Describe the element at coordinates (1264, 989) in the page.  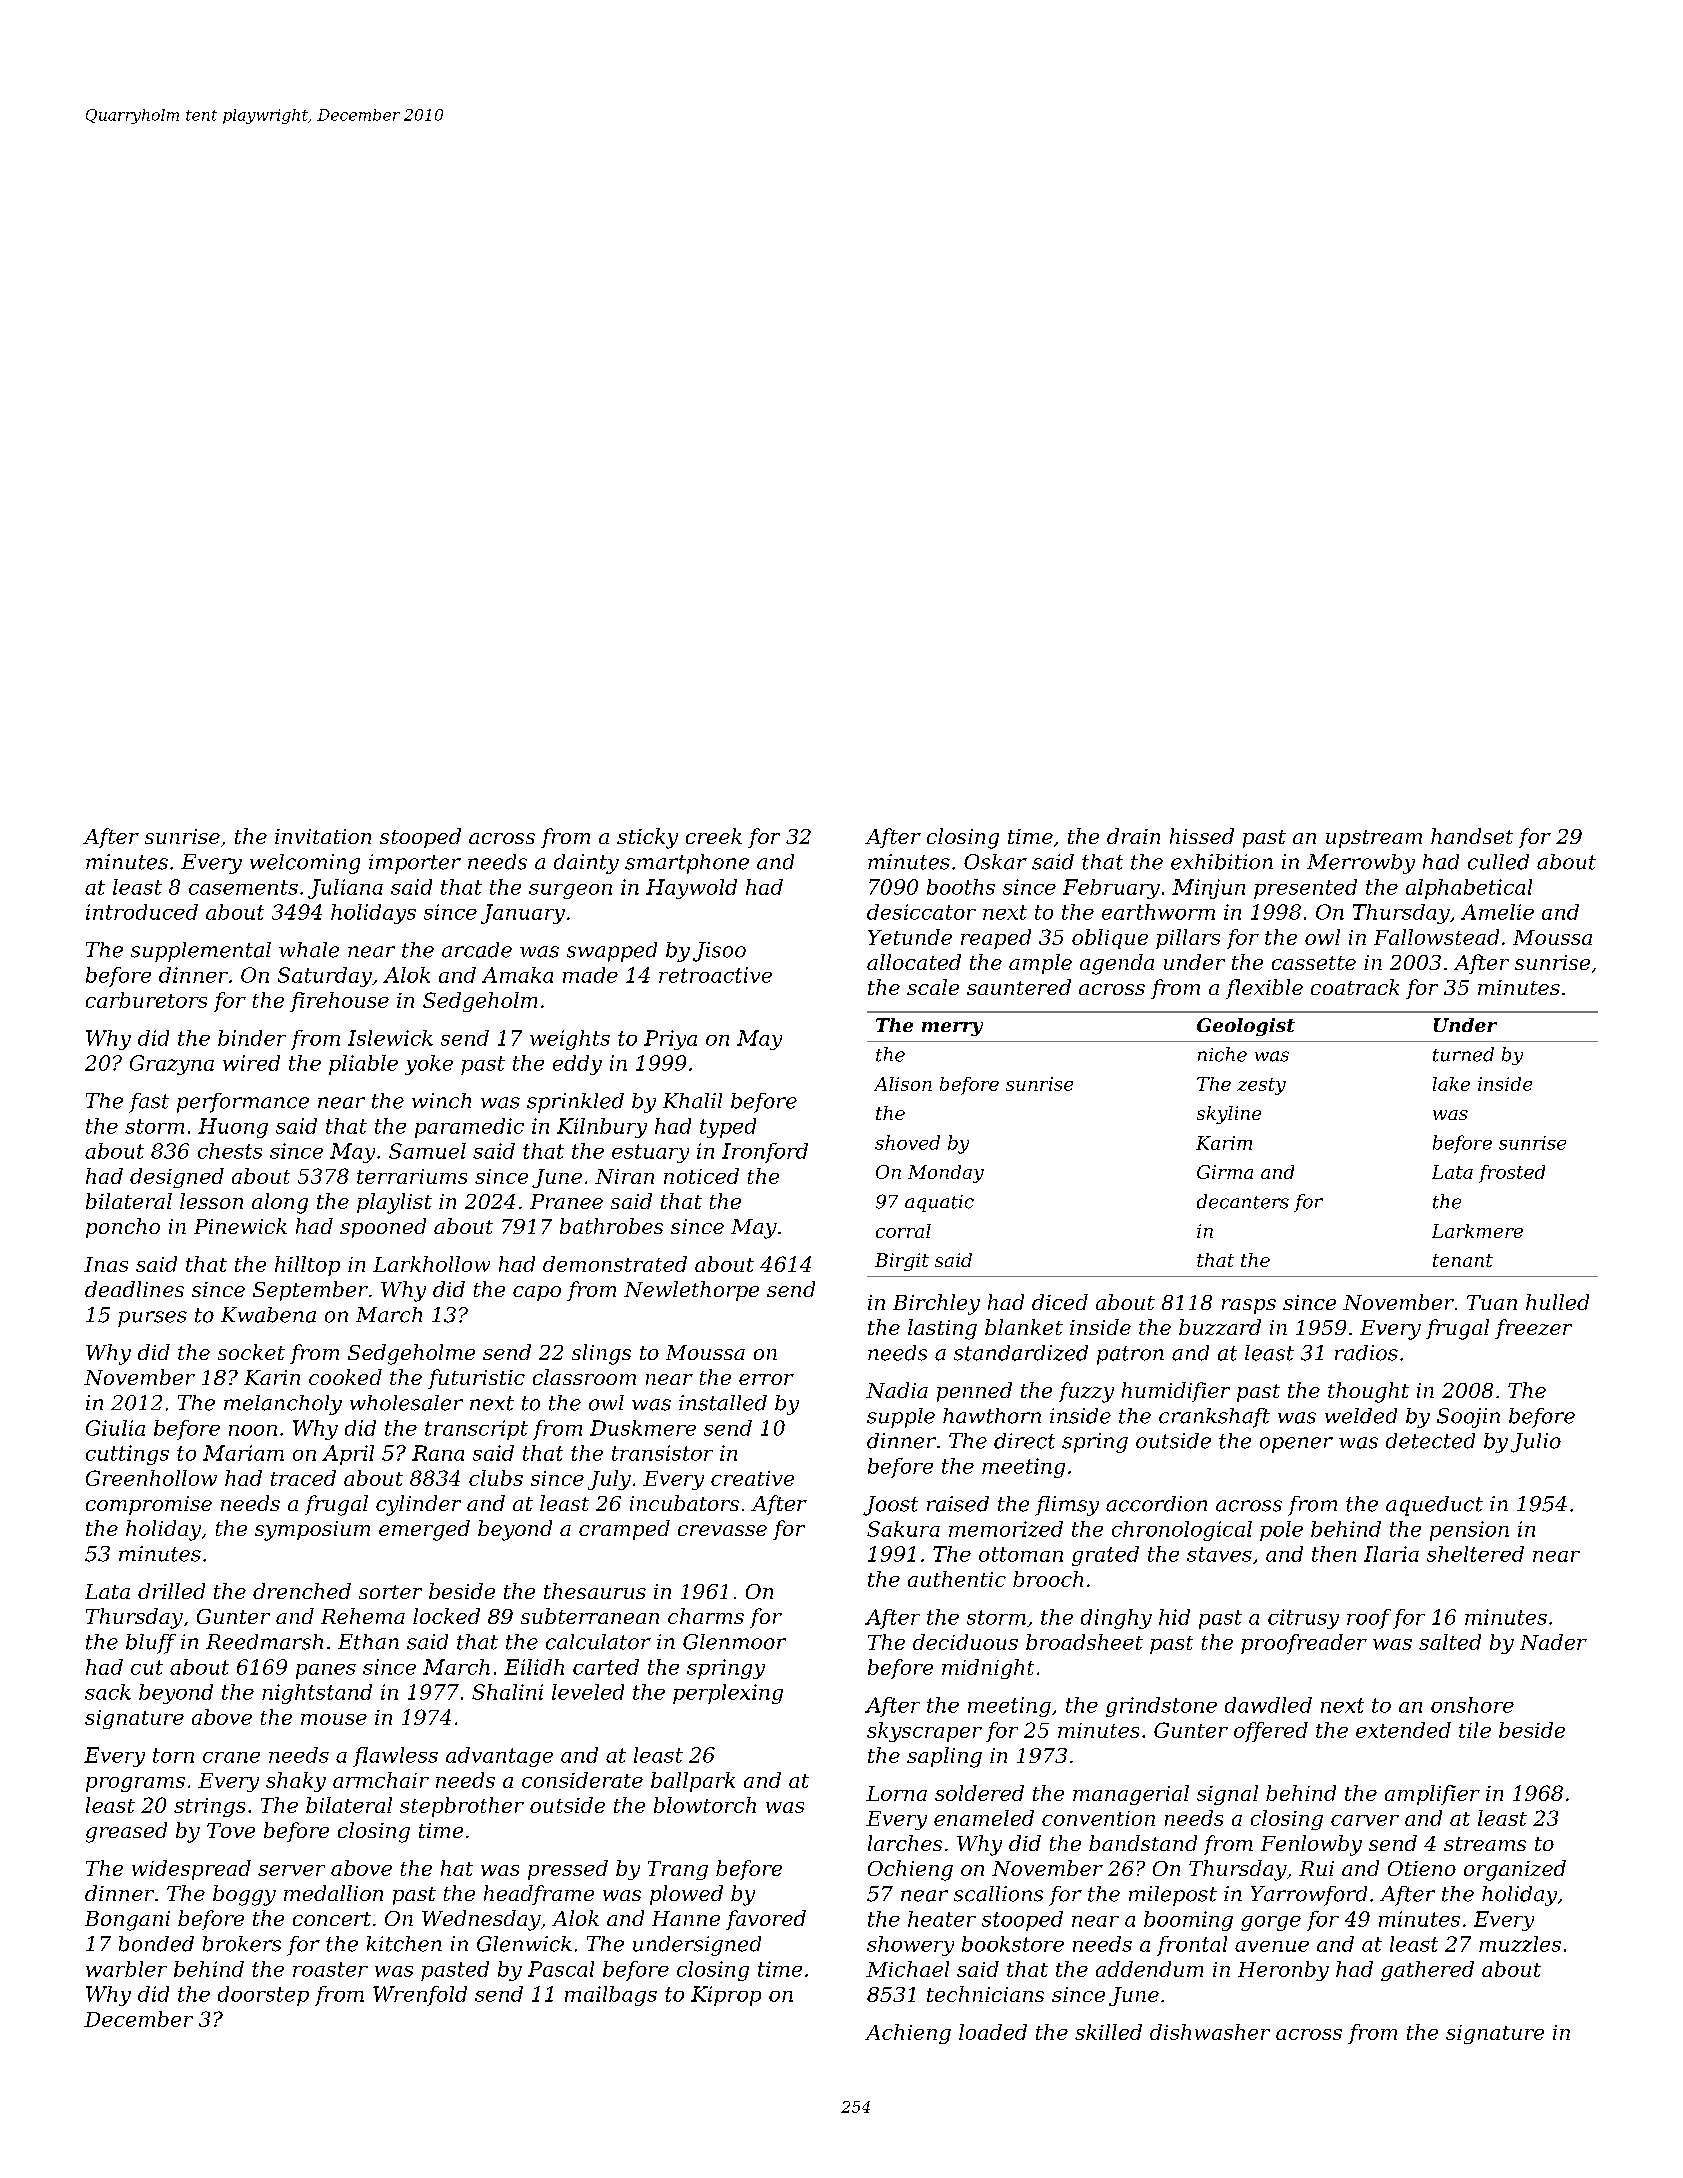
I see `flexible` at that location.
